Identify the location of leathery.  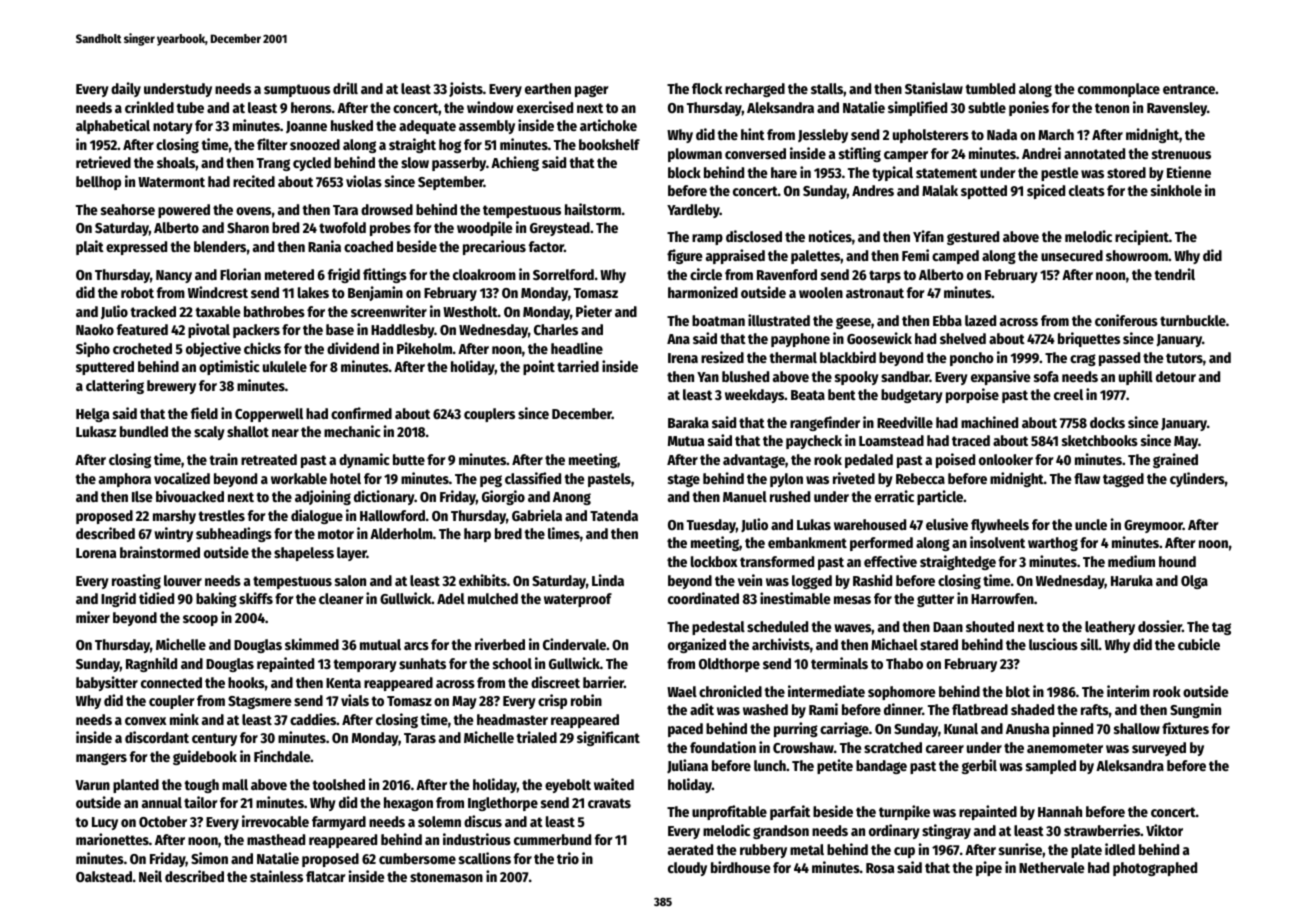
(1110, 628).
